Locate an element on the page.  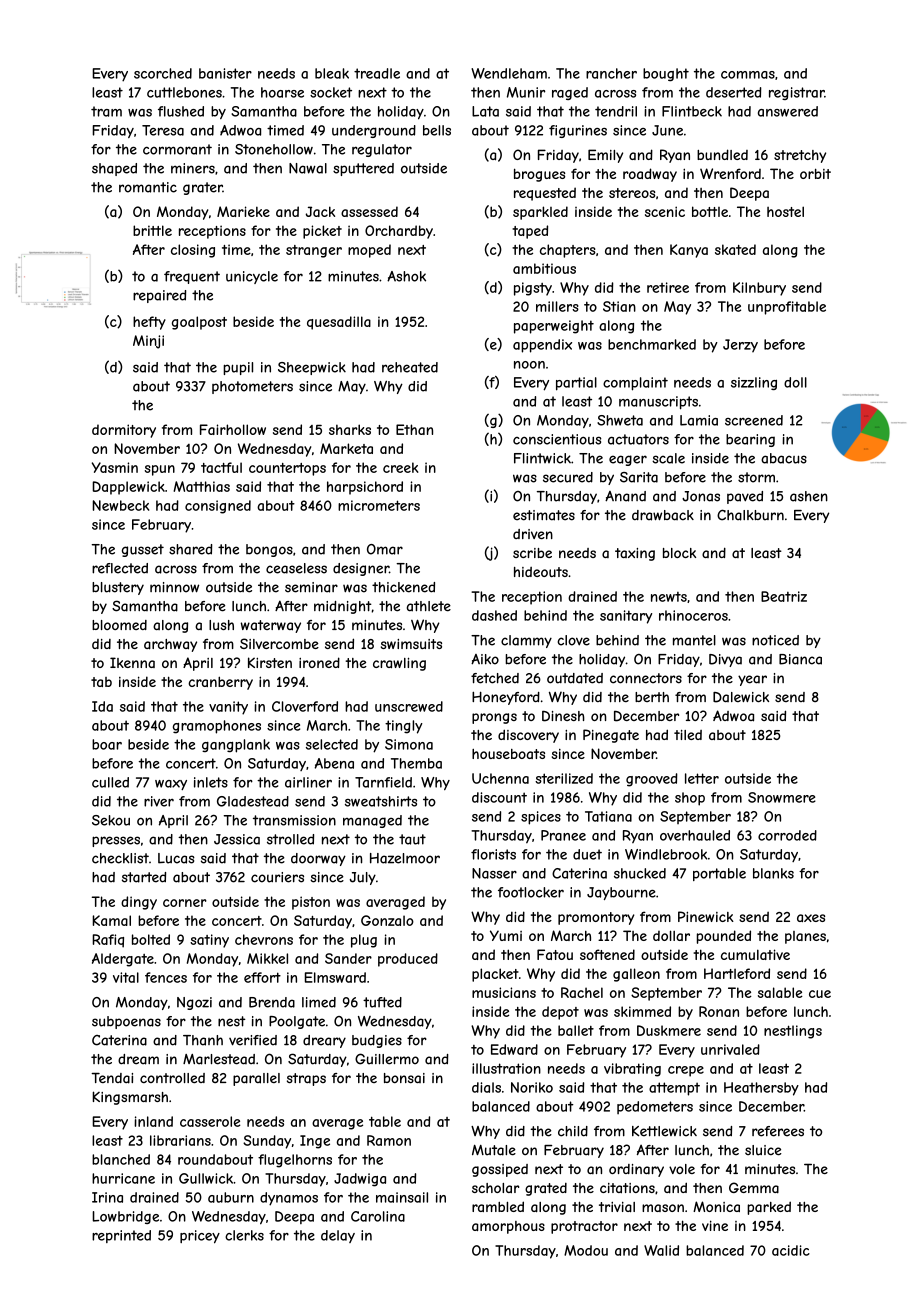
clammy is located at coordinates (526, 641).
